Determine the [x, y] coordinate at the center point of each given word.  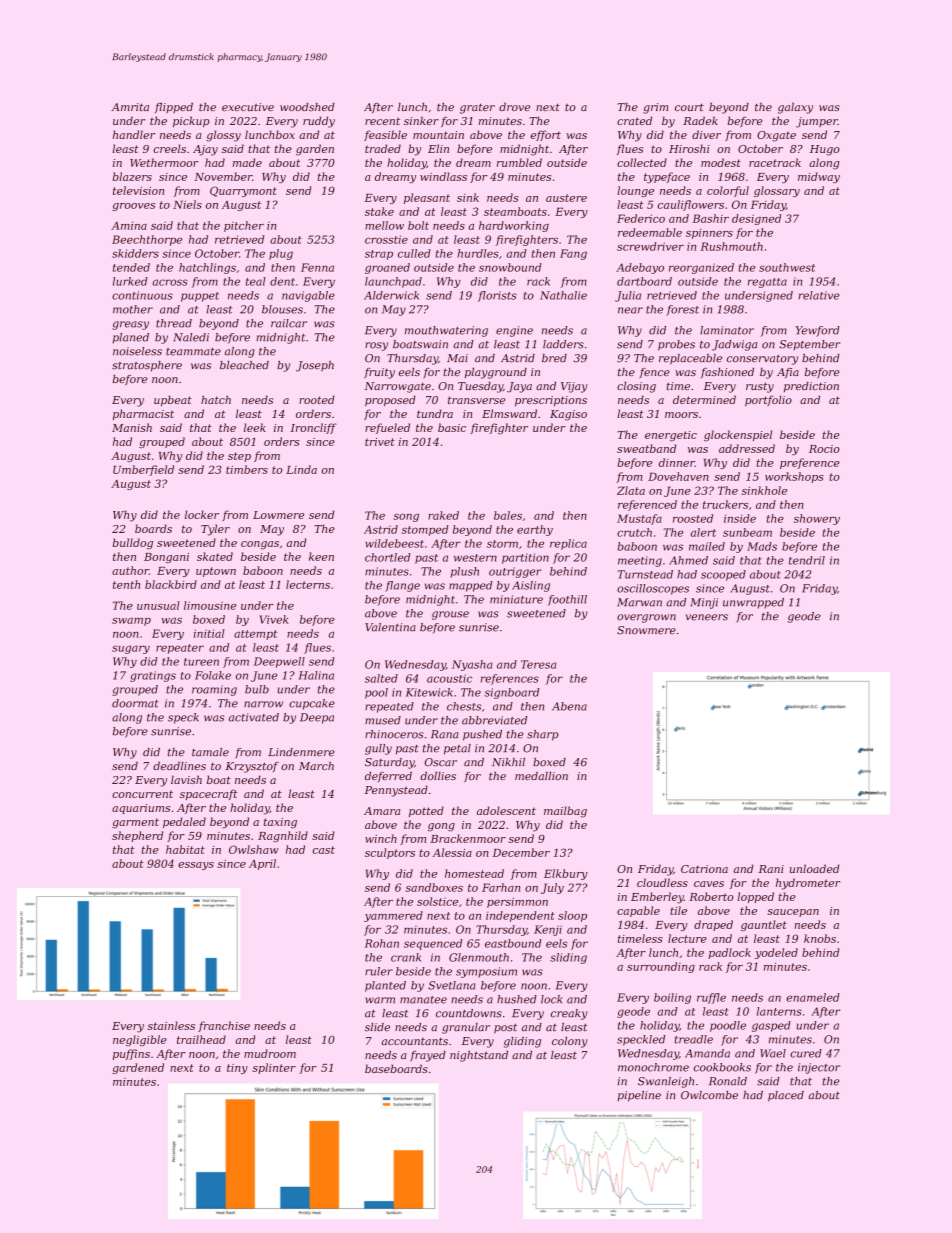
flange [402, 586]
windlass [443, 176]
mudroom [270, 1053]
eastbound [513, 943]
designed [756, 219]
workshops [794, 477]
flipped [174, 108]
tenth [126, 584]
